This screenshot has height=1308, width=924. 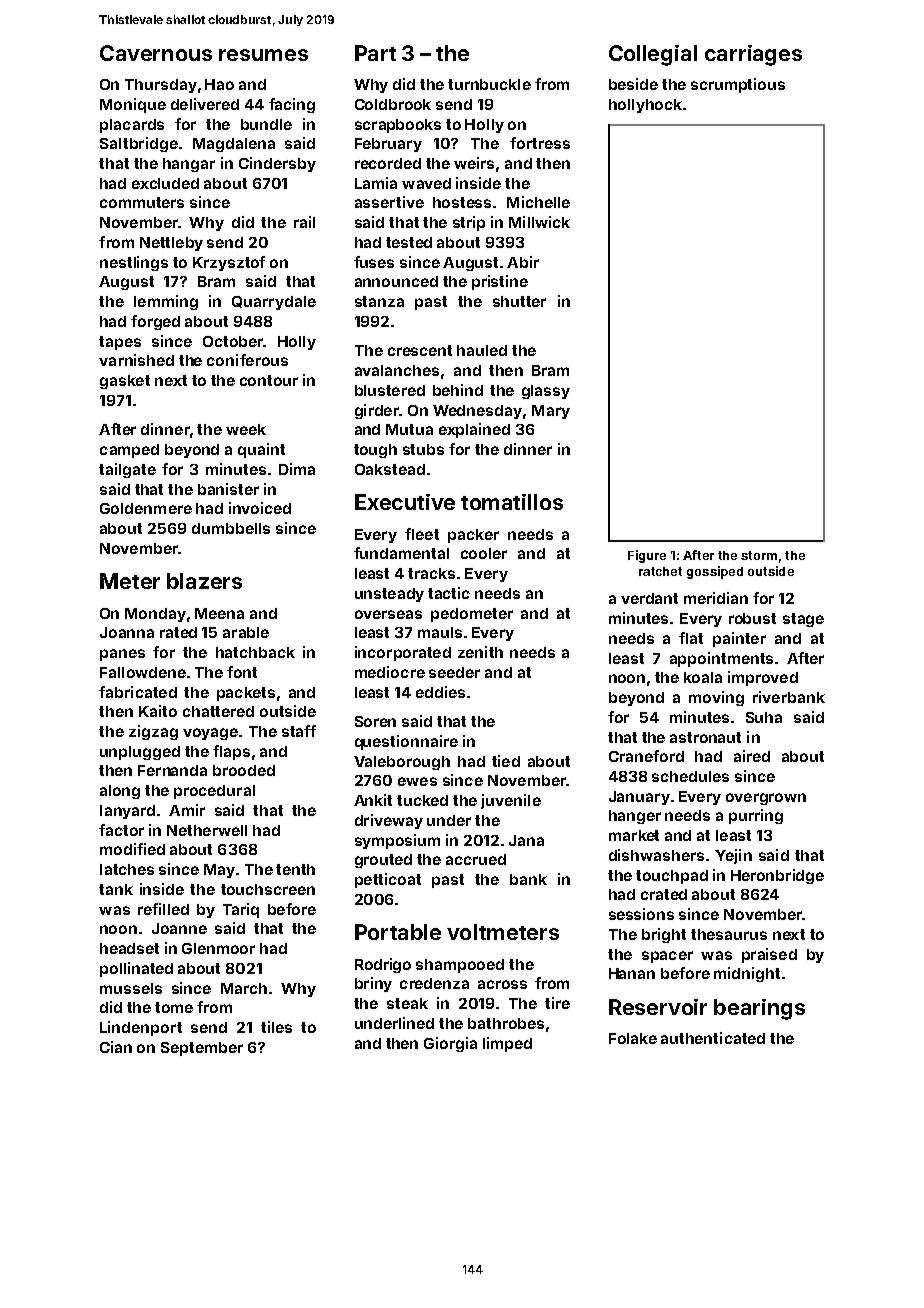 What do you see at coordinates (489, 84) in the screenshot?
I see `turnbuckle` at bounding box center [489, 84].
